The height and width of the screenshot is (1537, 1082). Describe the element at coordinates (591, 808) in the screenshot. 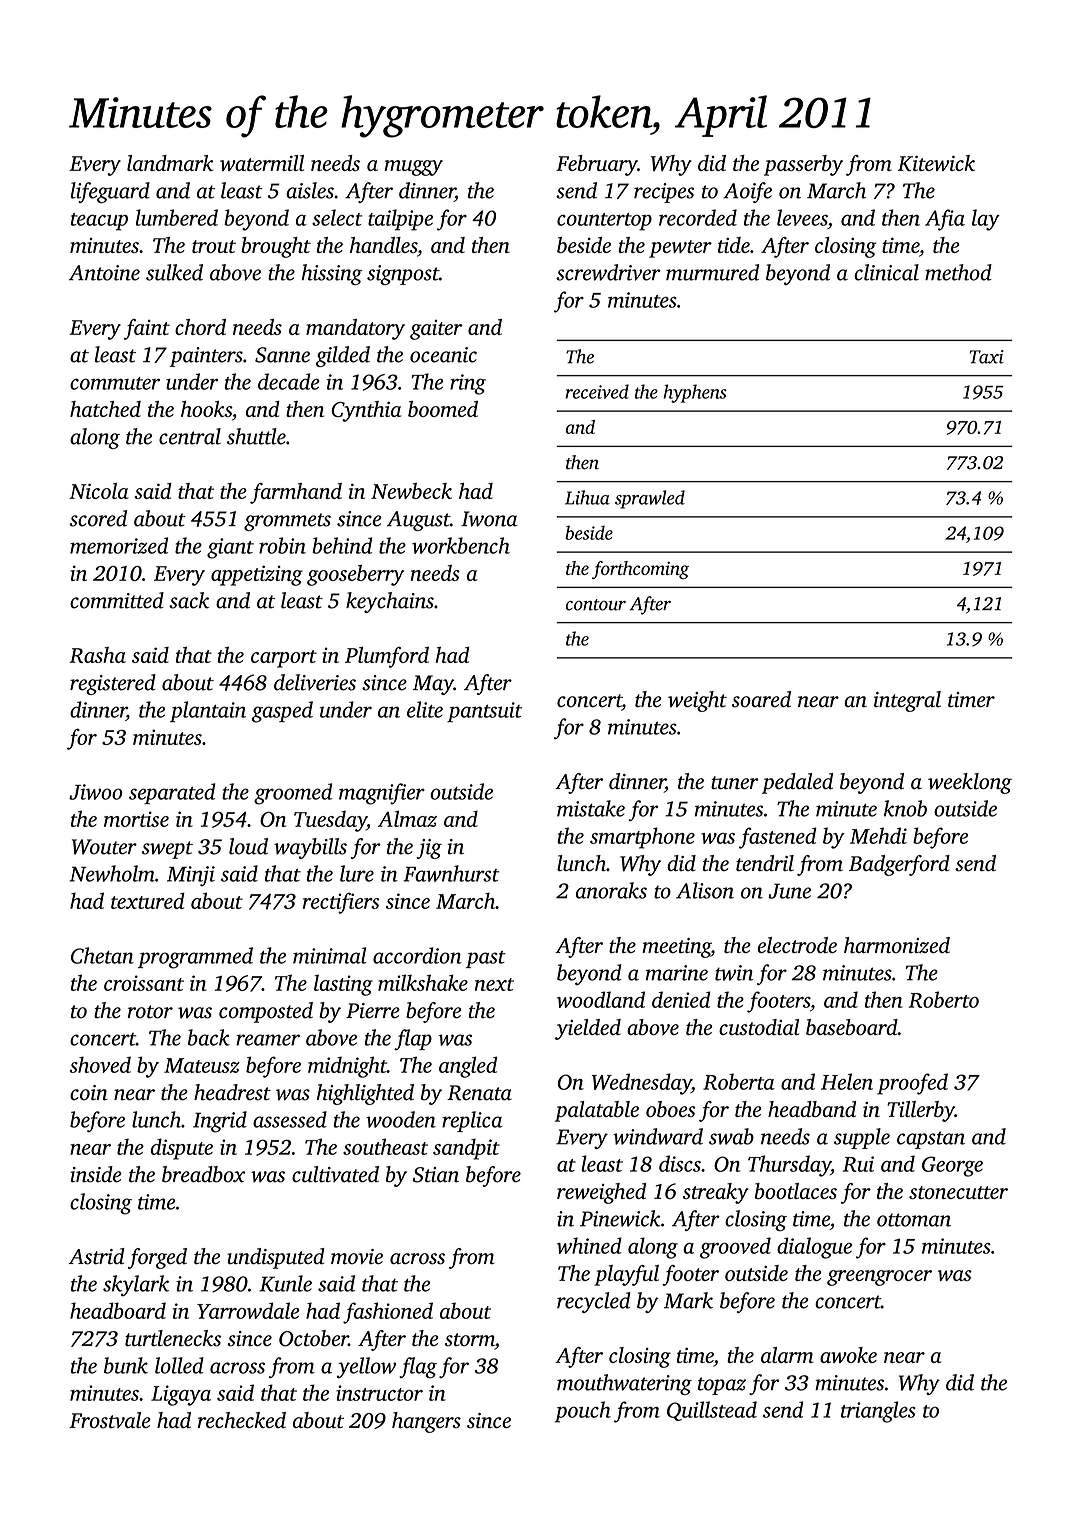

I see `mistake` at that location.
